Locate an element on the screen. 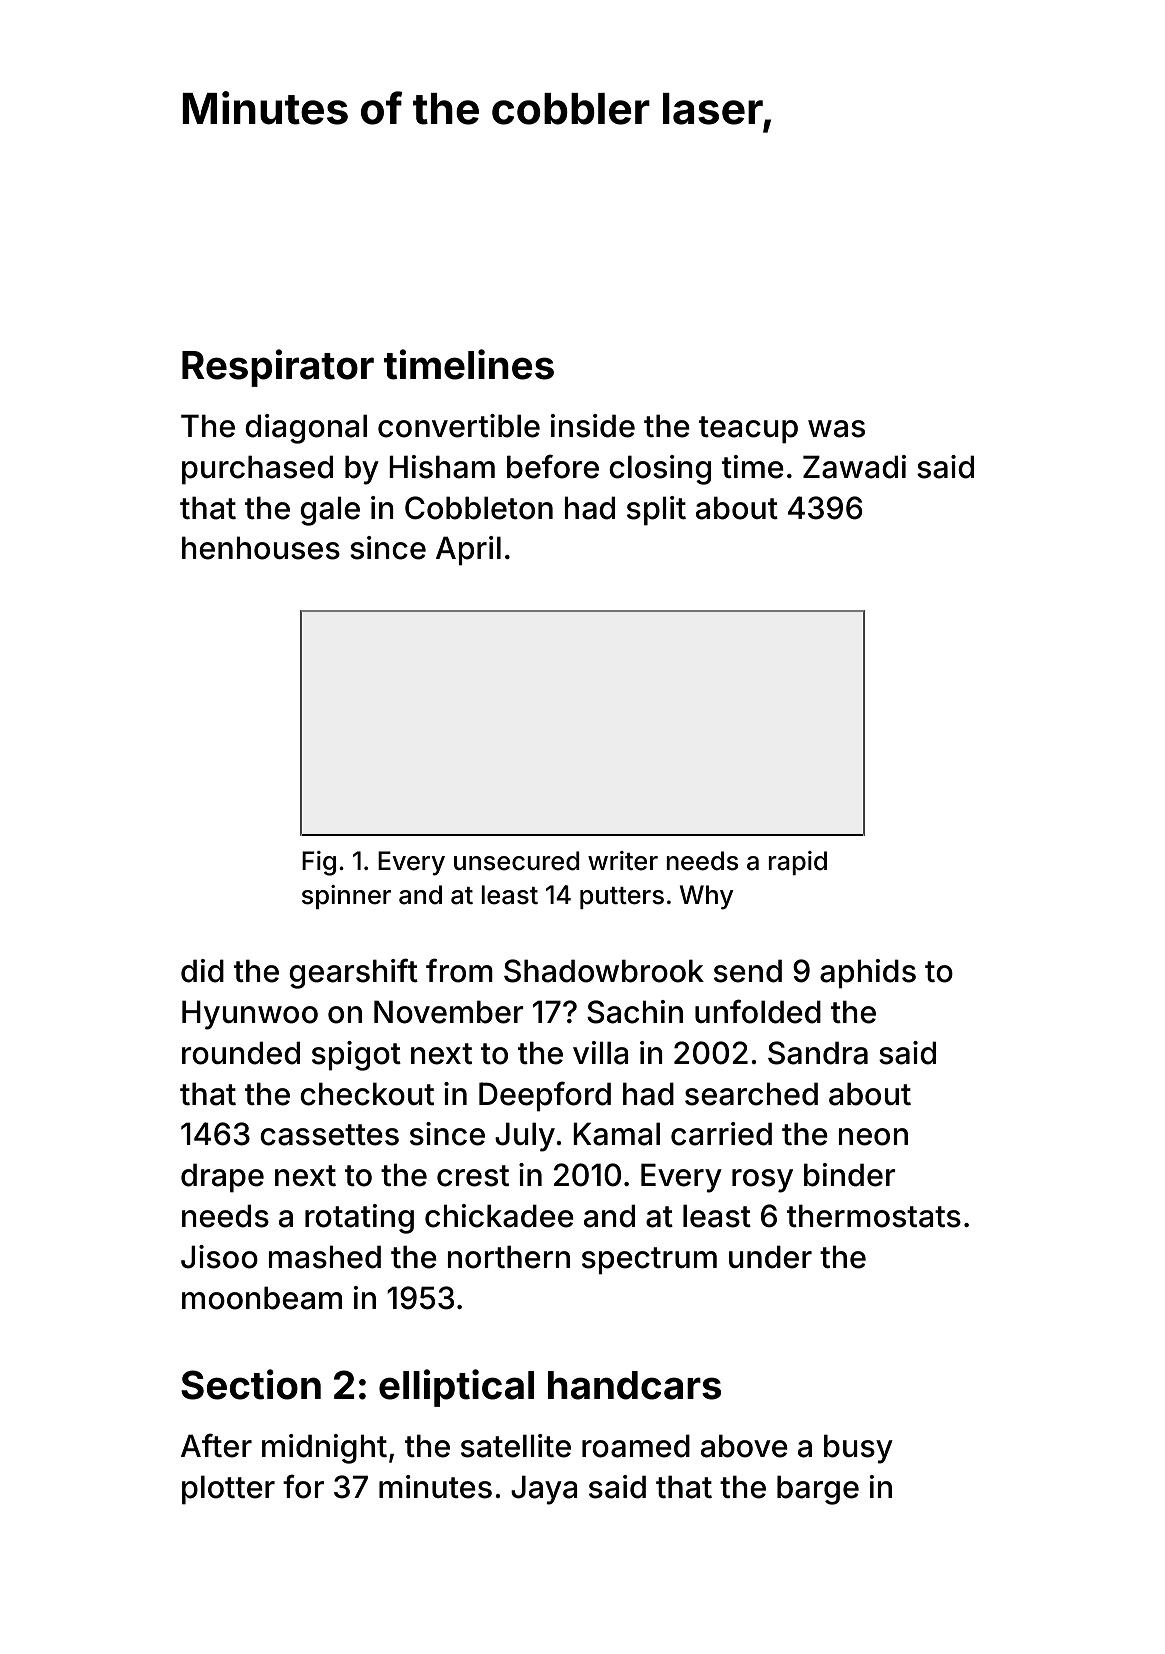 The height and width of the screenshot is (1654, 1165). teacup is located at coordinates (748, 430).
